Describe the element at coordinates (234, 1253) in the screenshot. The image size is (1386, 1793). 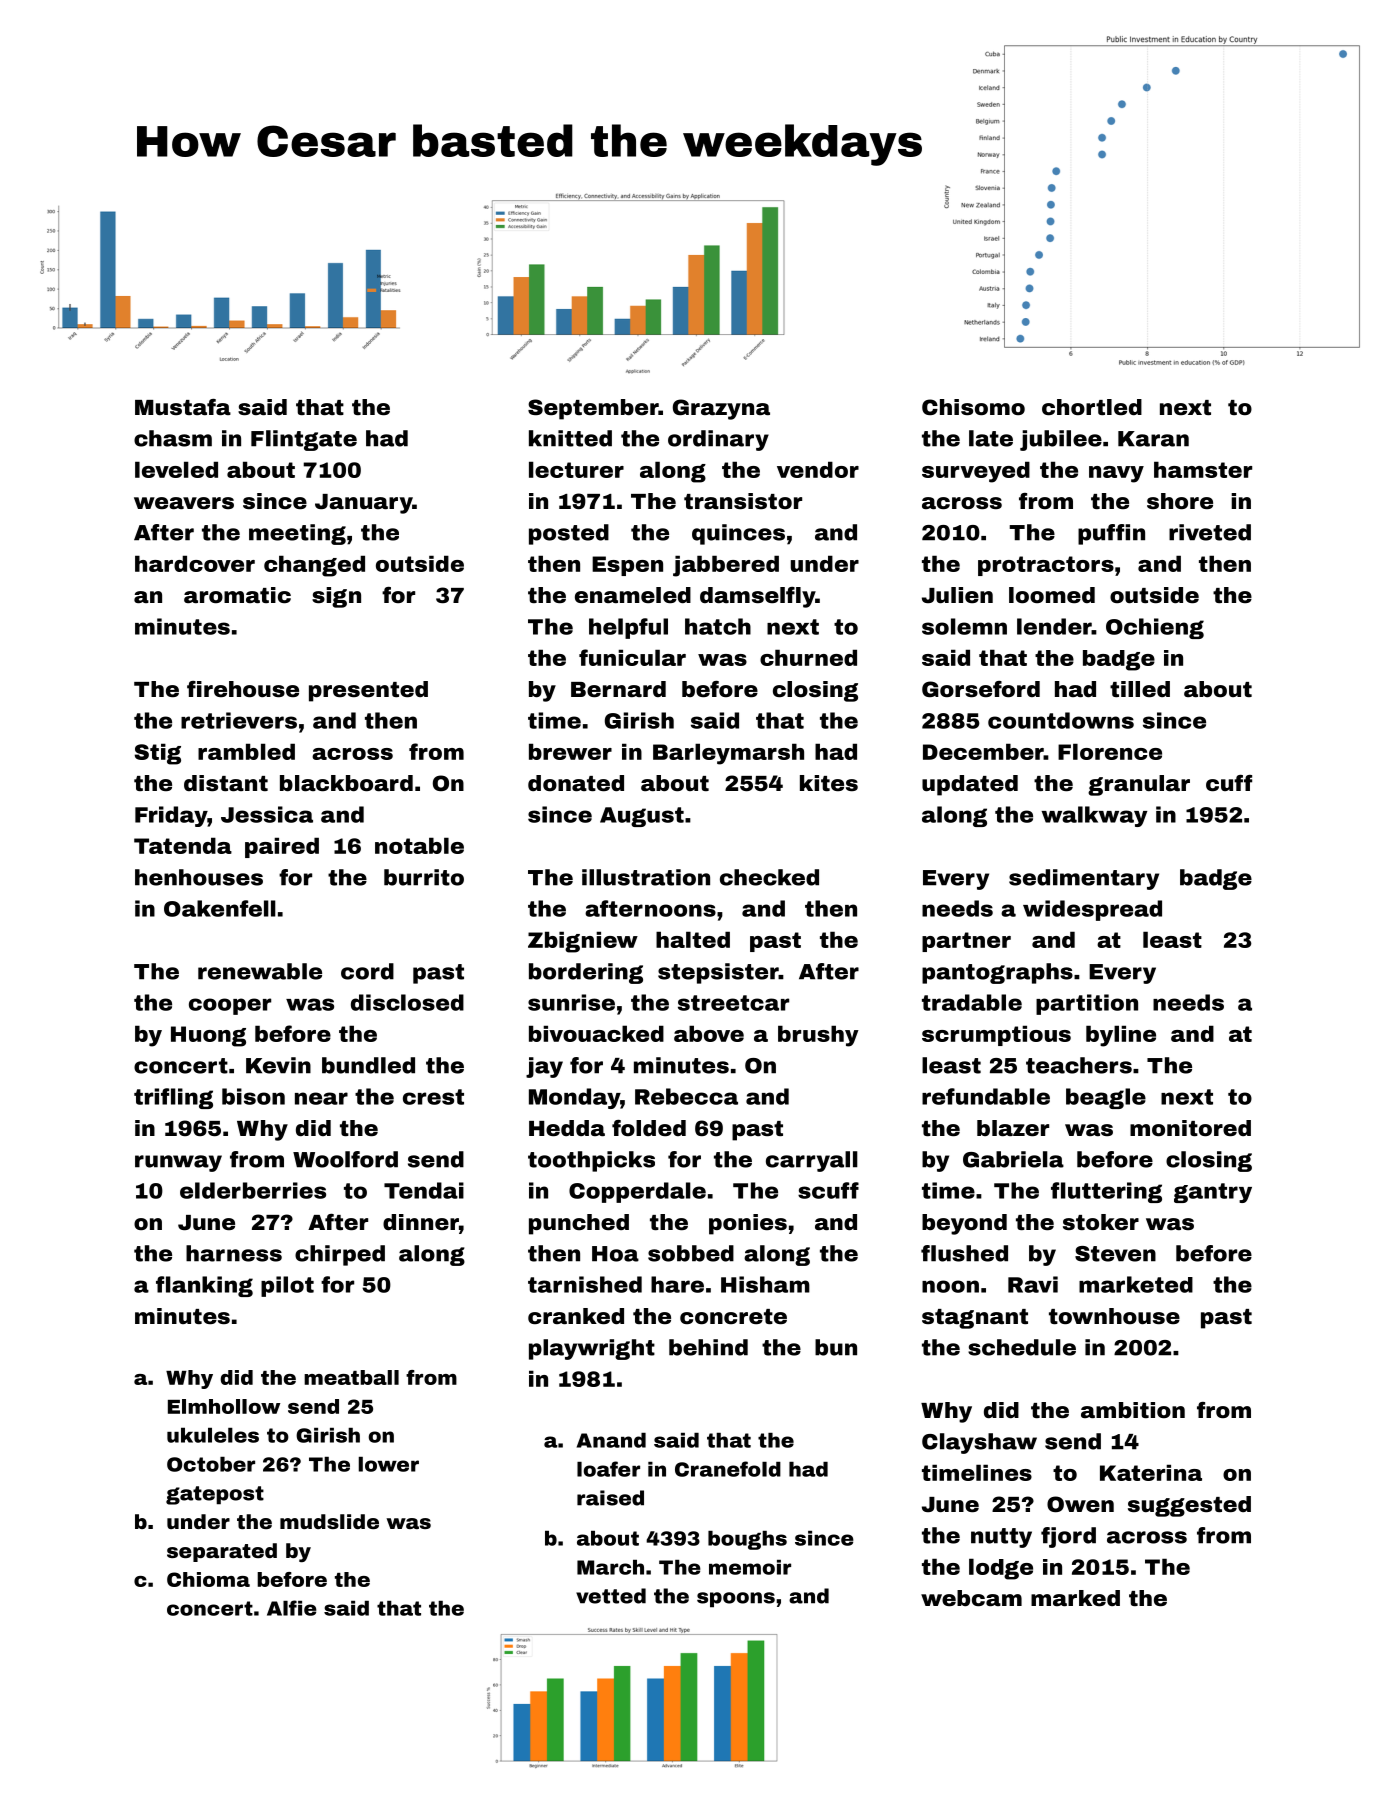
I see `harness` at that location.
